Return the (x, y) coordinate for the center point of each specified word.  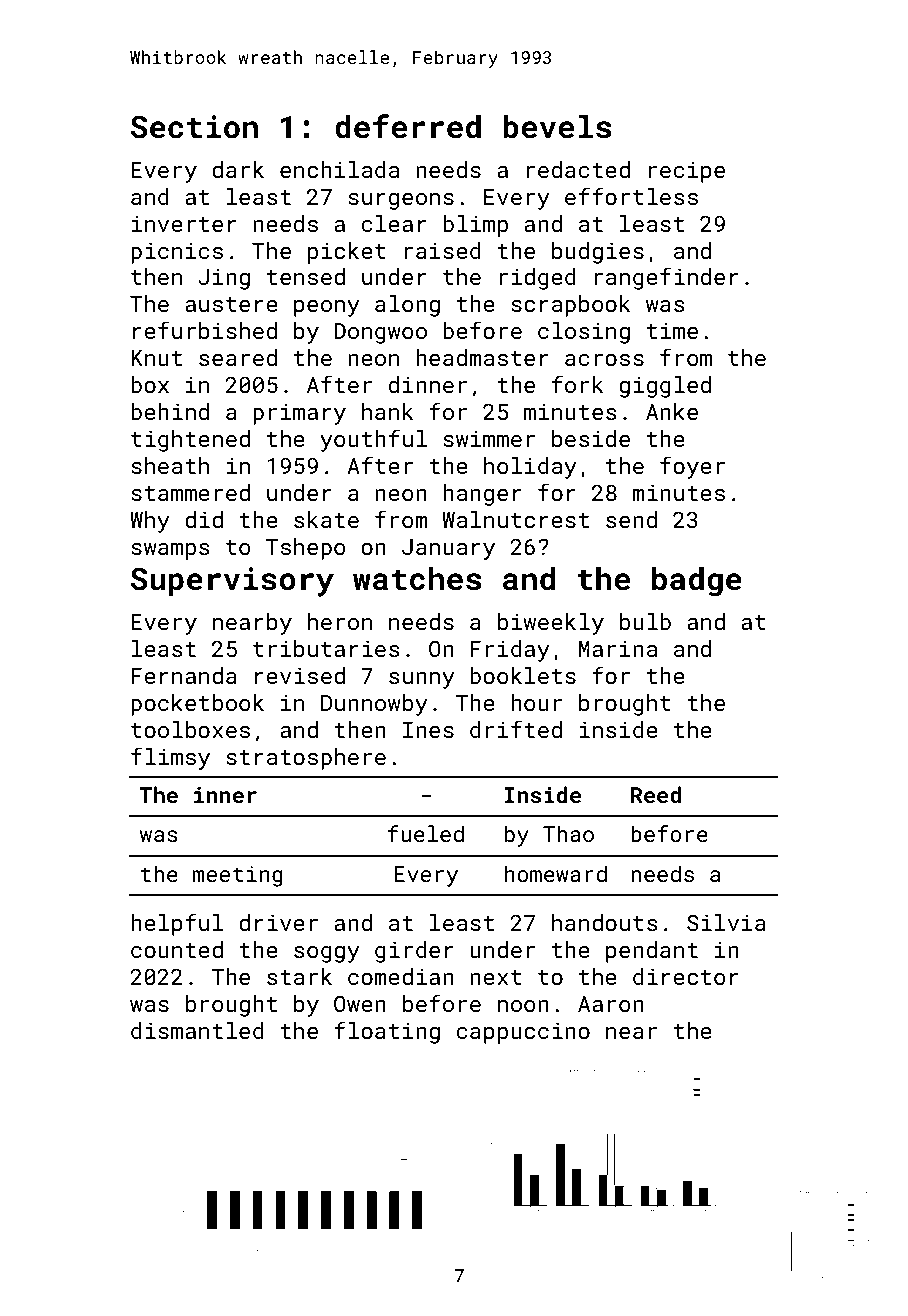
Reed (656, 794)
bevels (557, 126)
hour (536, 702)
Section (194, 127)
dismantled (197, 1030)
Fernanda (184, 675)
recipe (687, 172)
